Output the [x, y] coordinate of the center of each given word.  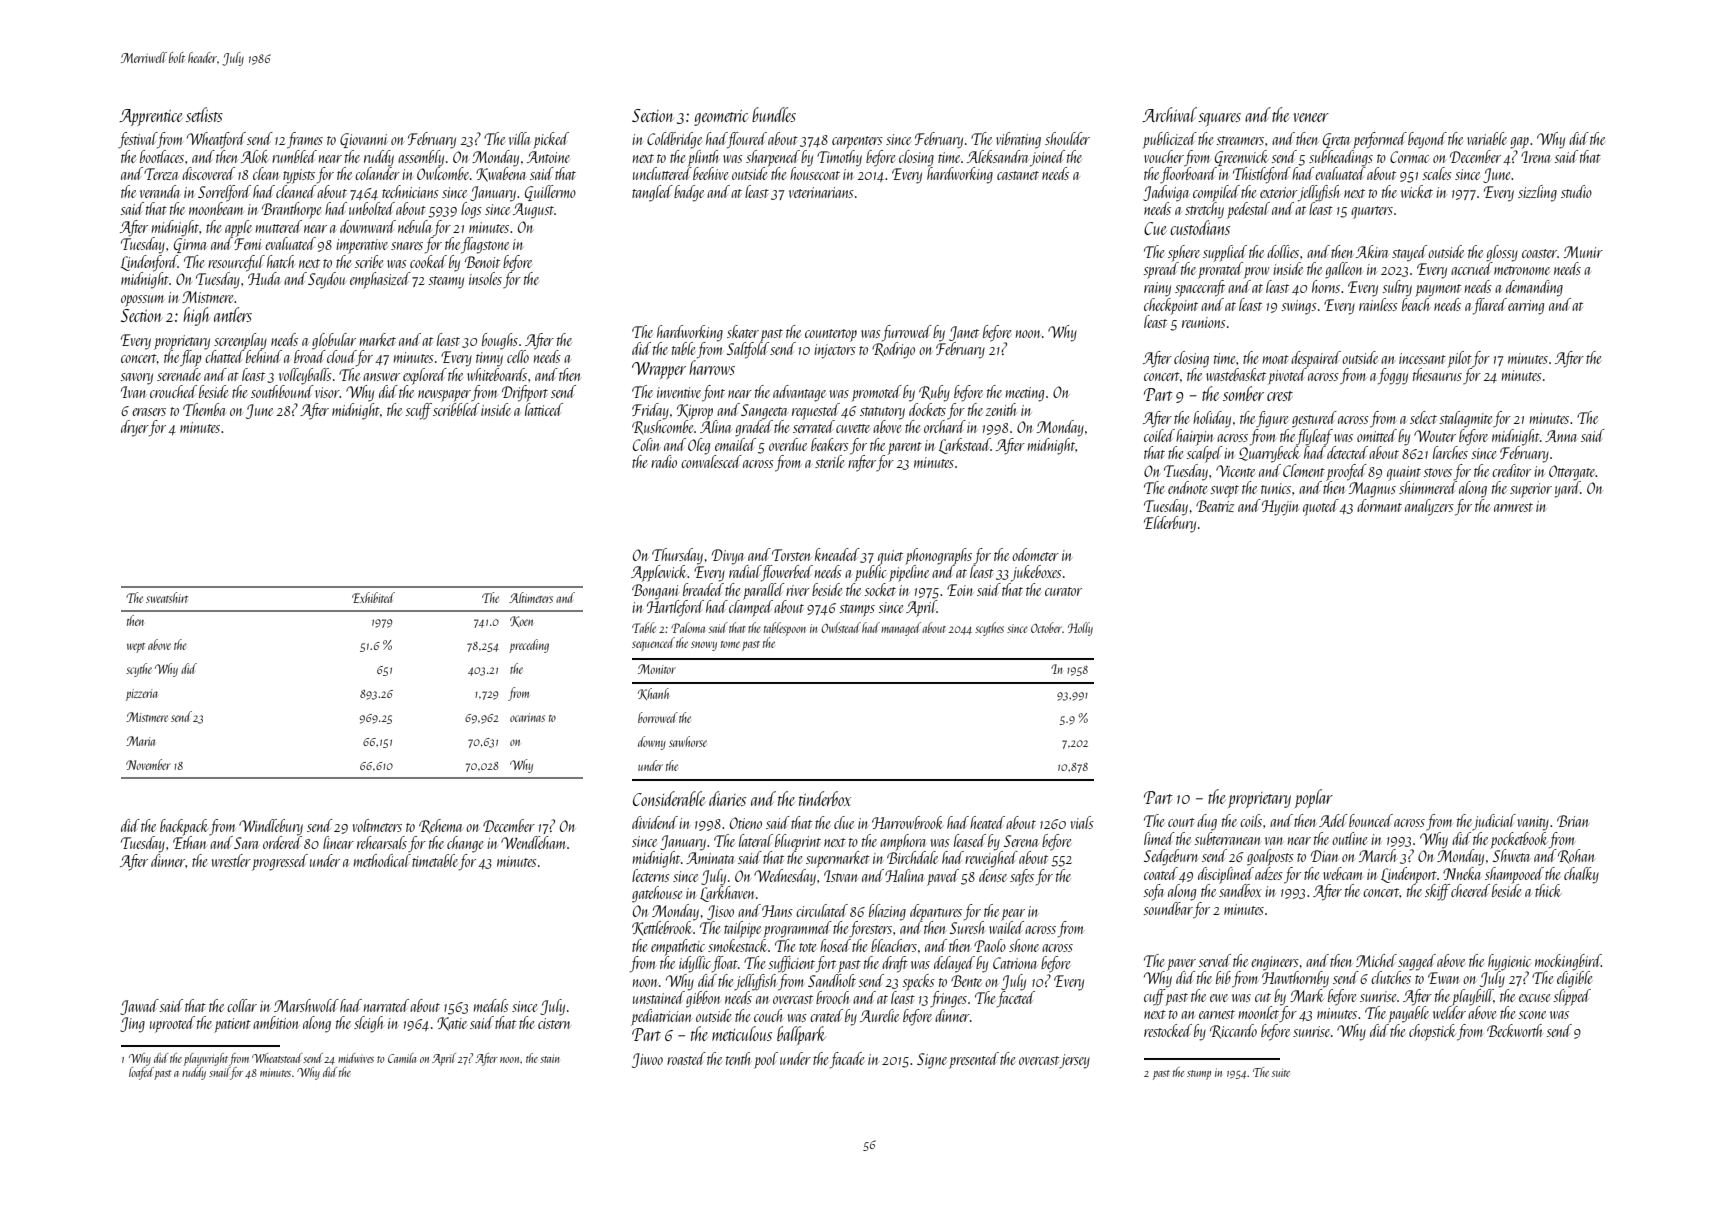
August [533, 211]
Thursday [677, 556]
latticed [544, 409]
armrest [1513, 507]
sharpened [773, 158]
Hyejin [1280, 508]
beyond [1427, 140]
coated [1161, 873]
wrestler [231, 860]
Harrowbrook [907, 822]
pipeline [909, 573]
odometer [1035, 554]
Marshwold [306, 1005]
